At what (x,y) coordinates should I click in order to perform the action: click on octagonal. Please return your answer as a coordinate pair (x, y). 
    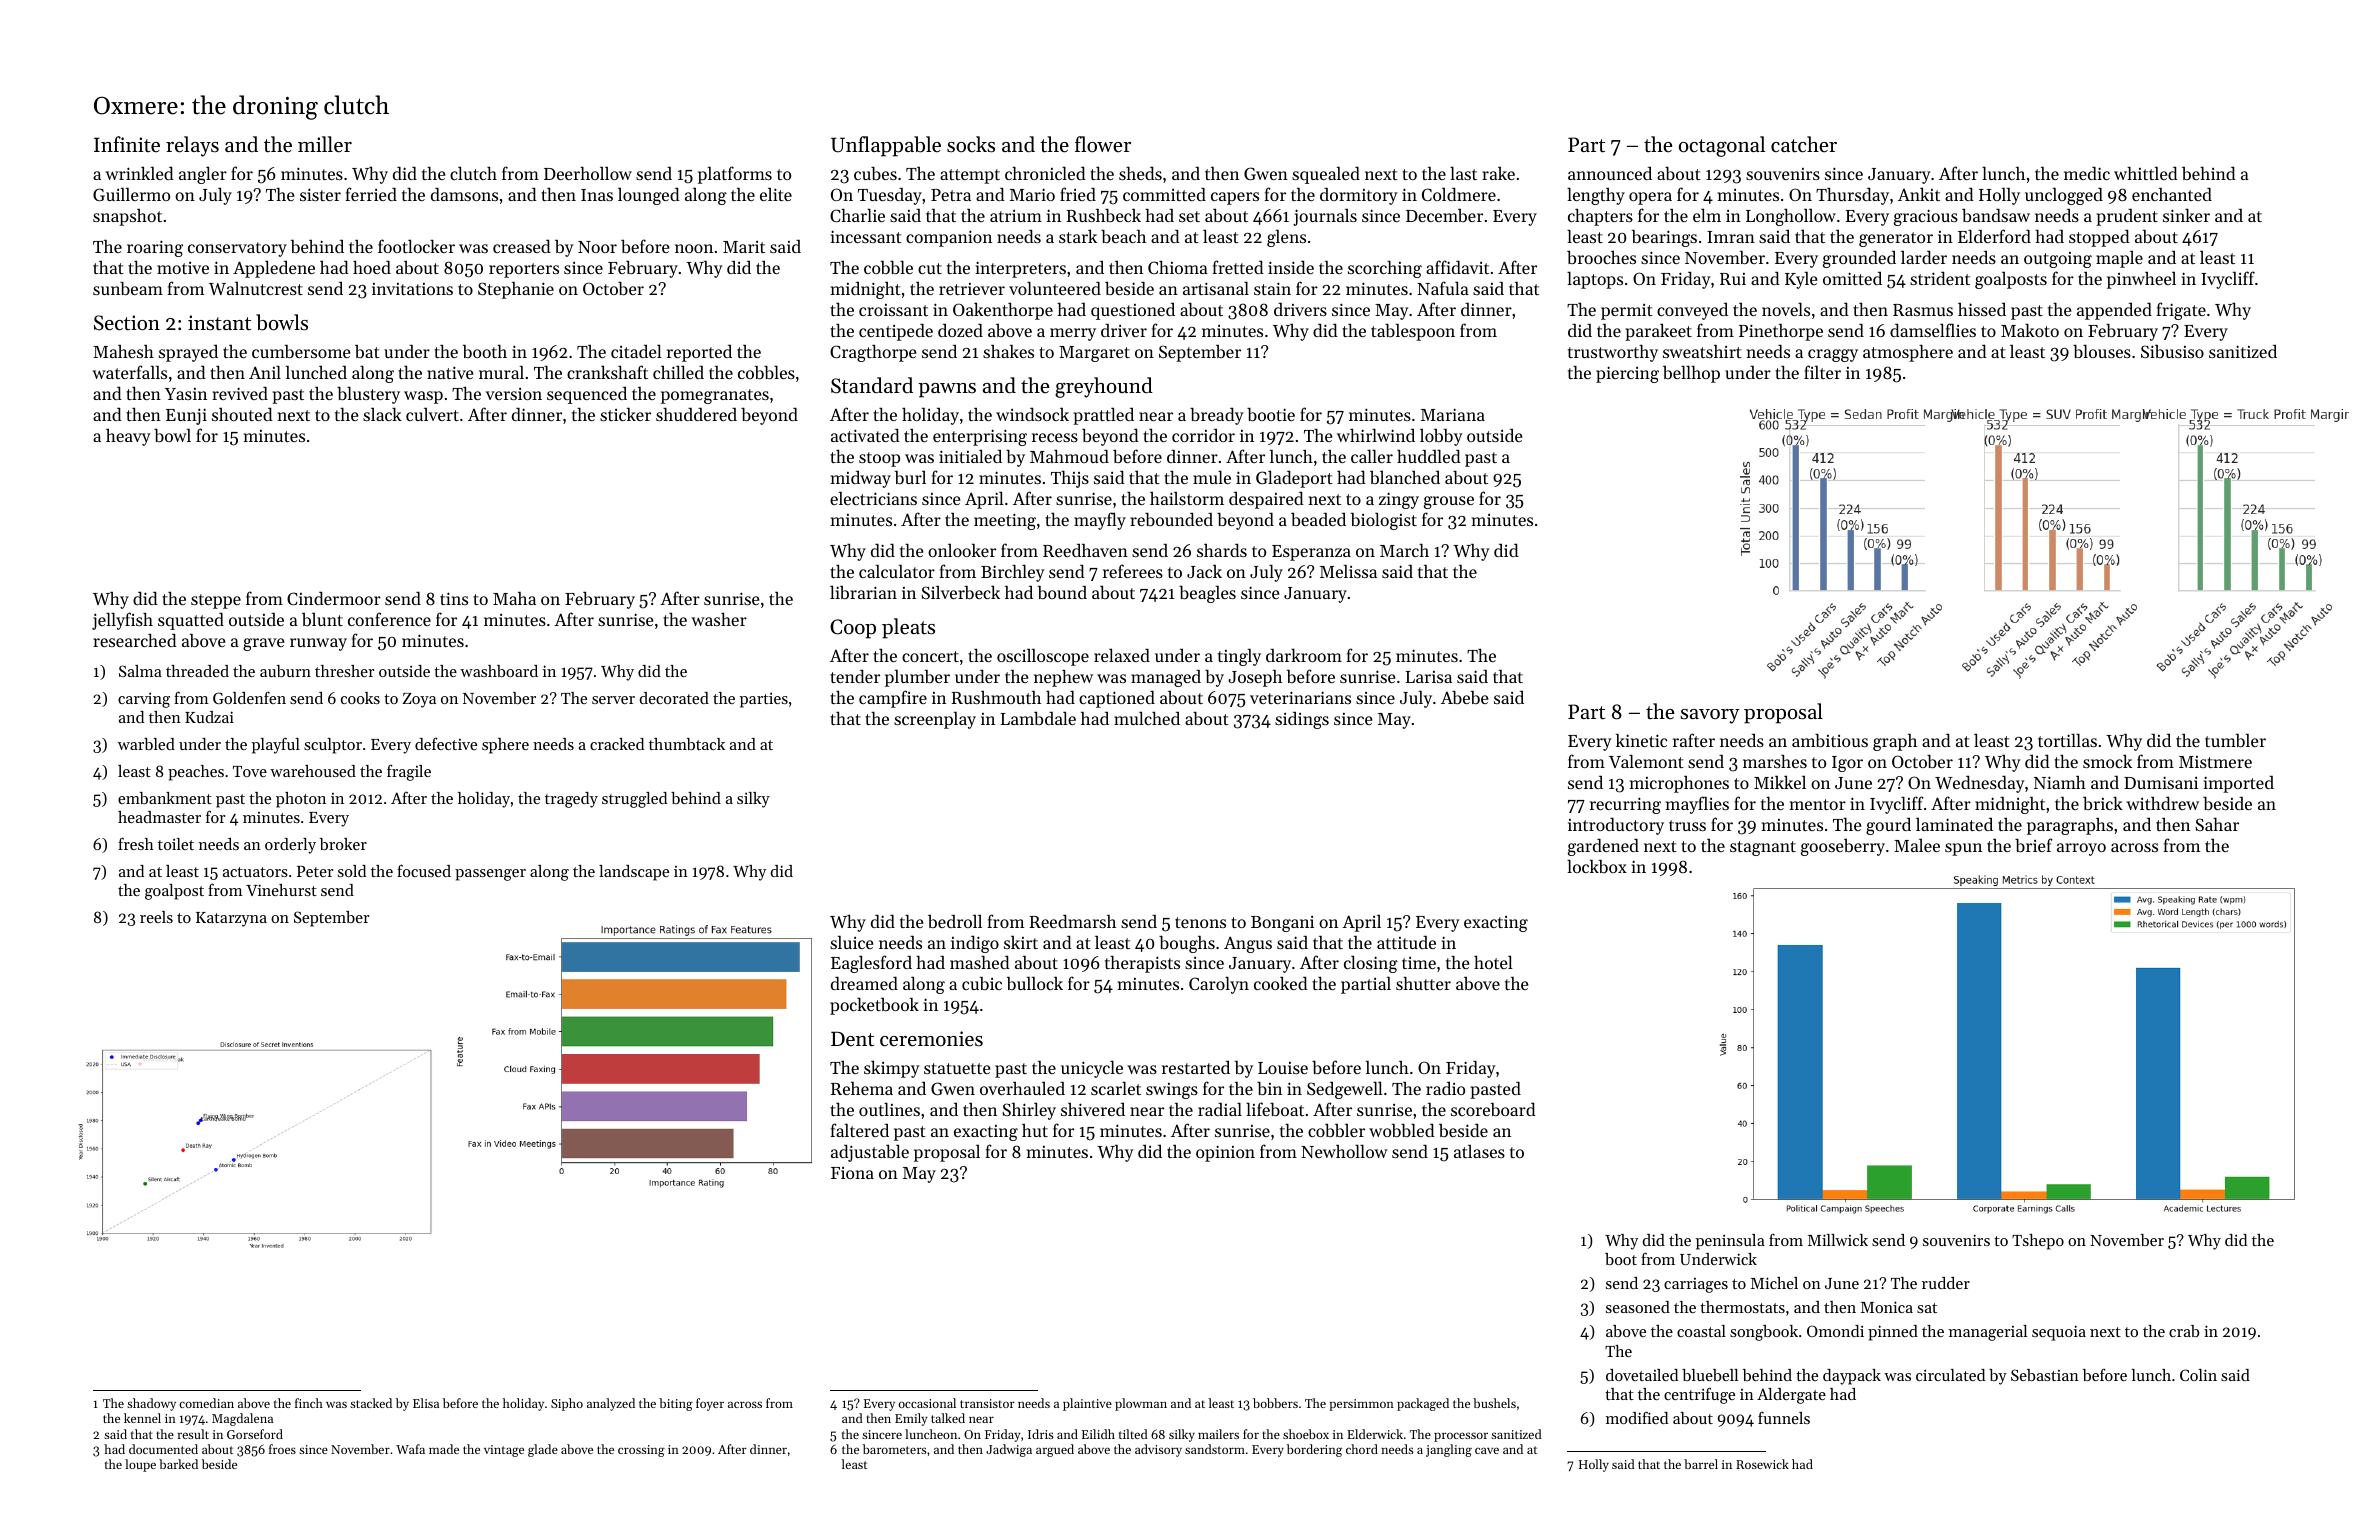
    Looking at the image, I should click on (1722, 146).
